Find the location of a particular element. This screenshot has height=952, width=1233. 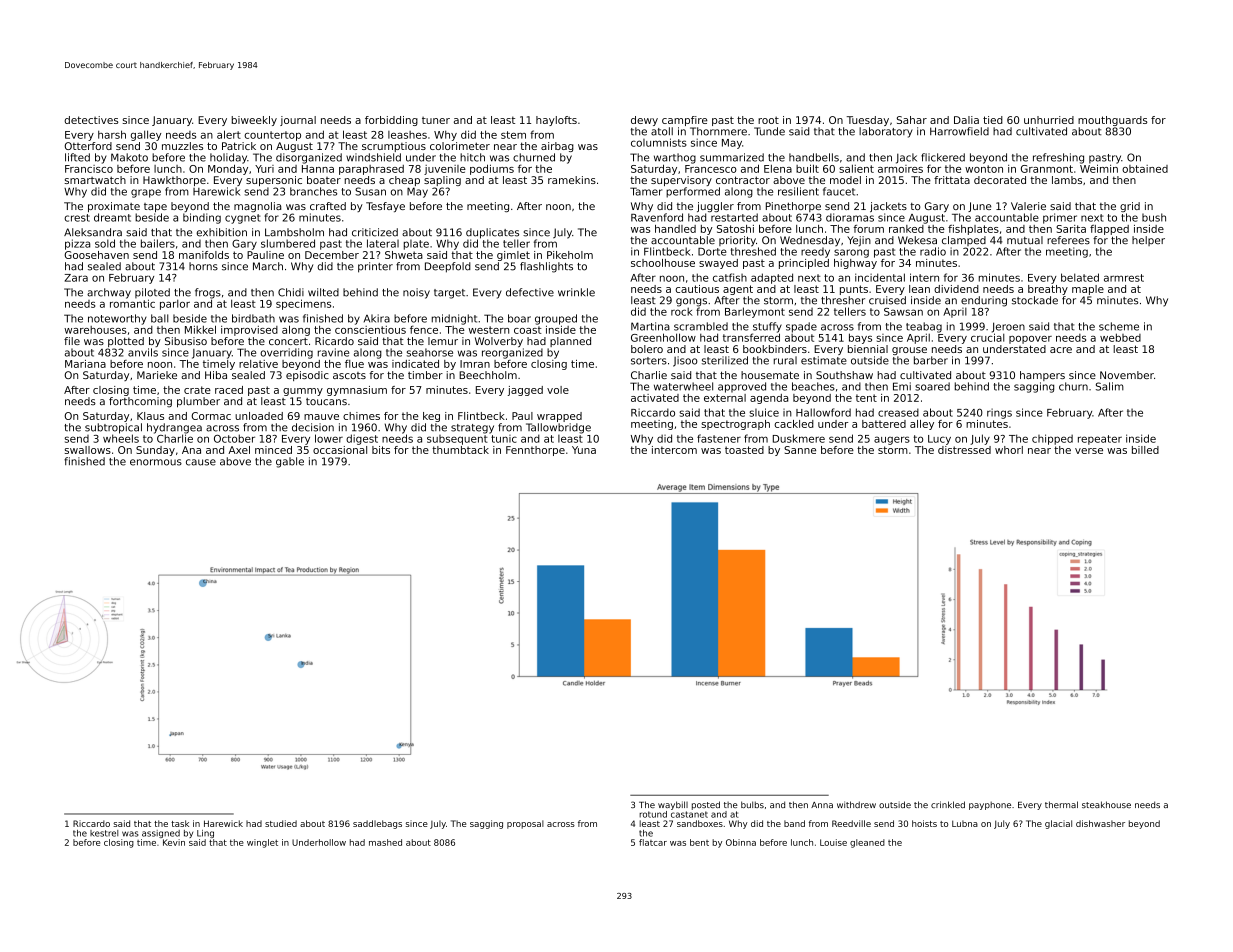

Lubna is located at coordinates (965, 823).
